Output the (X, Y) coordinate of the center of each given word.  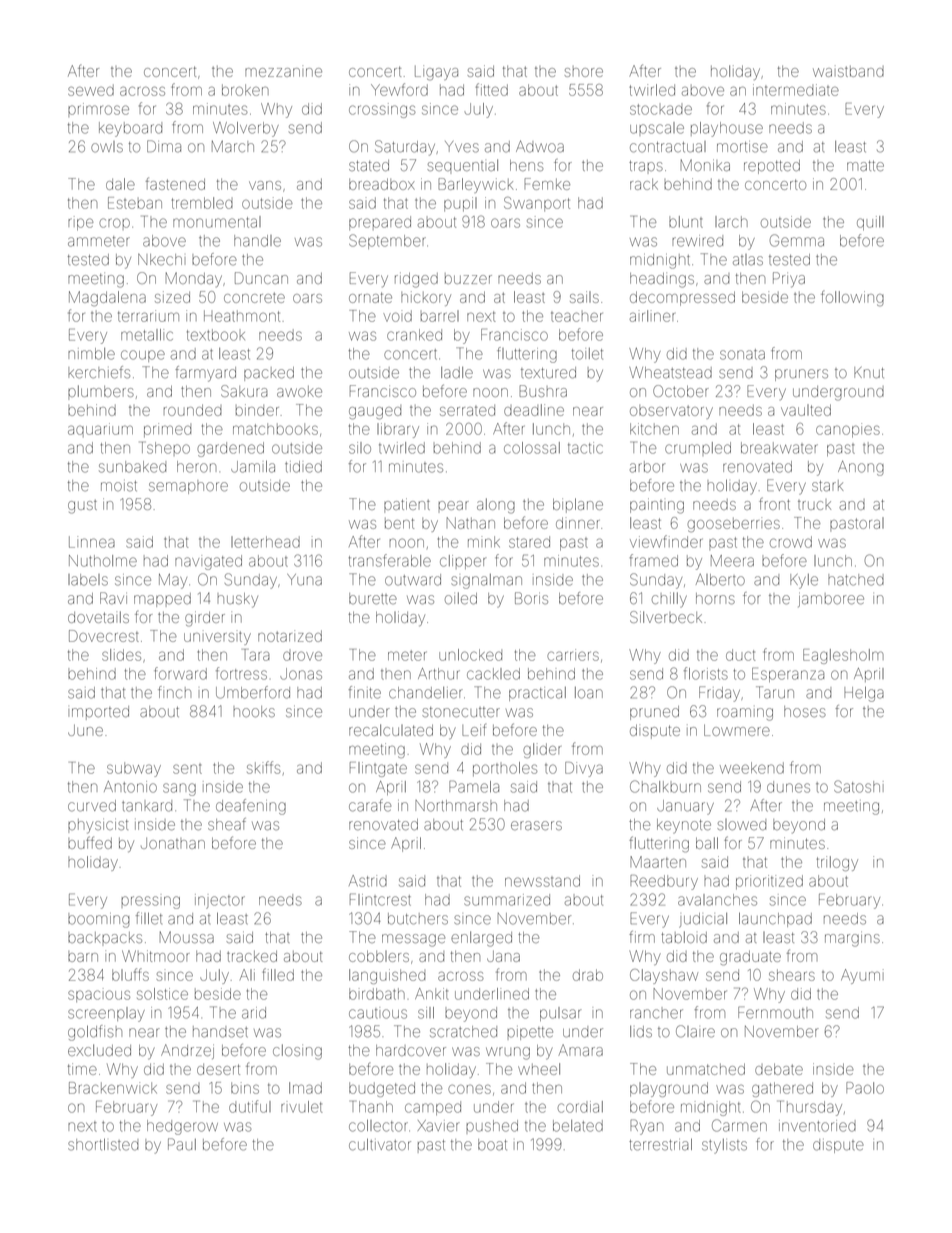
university (217, 637)
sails (584, 297)
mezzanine (283, 72)
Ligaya (436, 72)
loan (589, 693)
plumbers (101, 392)
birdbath (377, 994)
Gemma (797, 240)
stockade (661, 109)
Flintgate (378, 769)
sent (187, 769)
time (82, 1069)
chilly (669, 600)
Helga (864, 694)
